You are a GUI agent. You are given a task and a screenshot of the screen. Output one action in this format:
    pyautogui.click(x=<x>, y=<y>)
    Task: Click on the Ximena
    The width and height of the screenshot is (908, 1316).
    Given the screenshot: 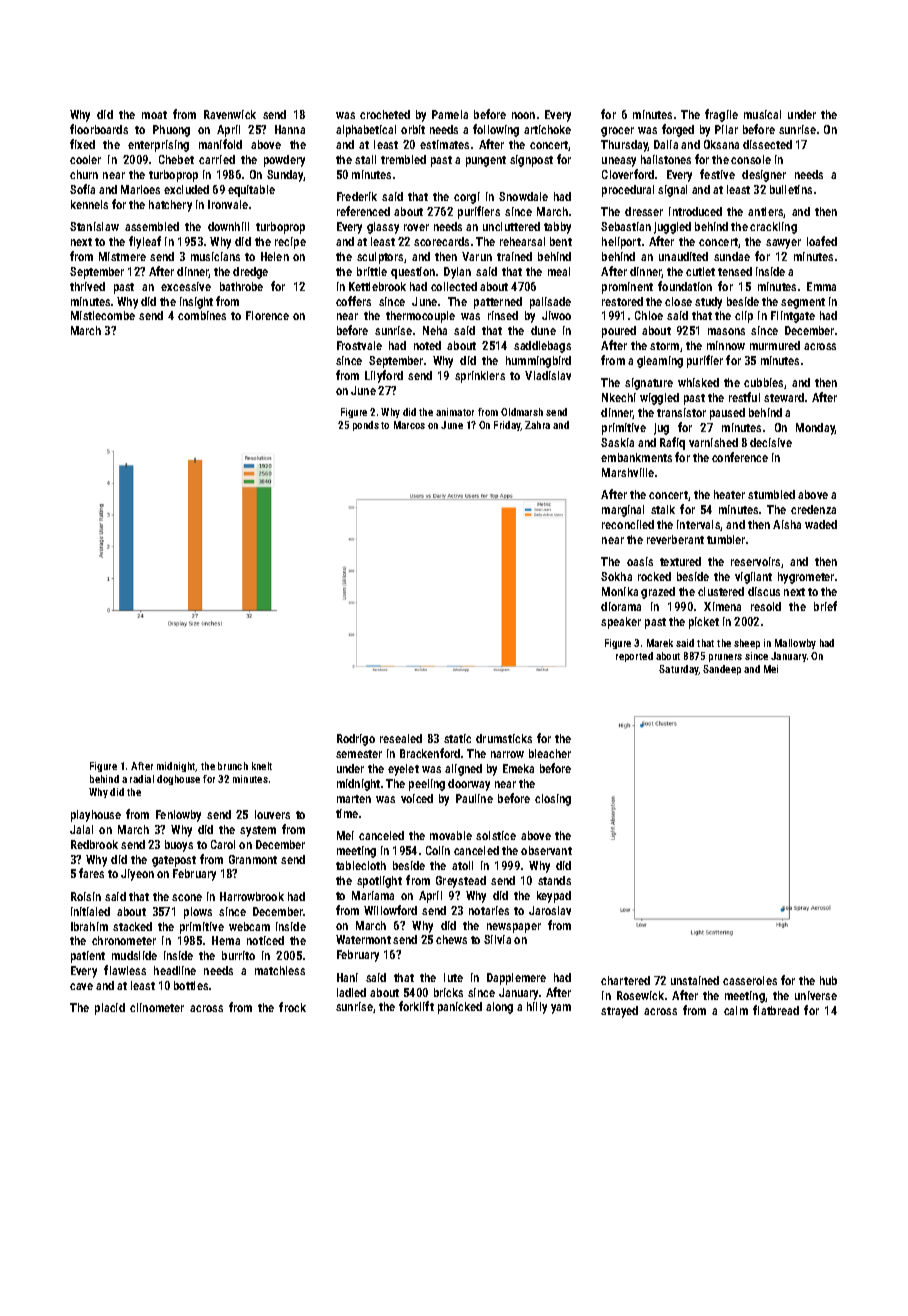 What is the action you would take?
    pyautogui.click(x=722, y=606)
